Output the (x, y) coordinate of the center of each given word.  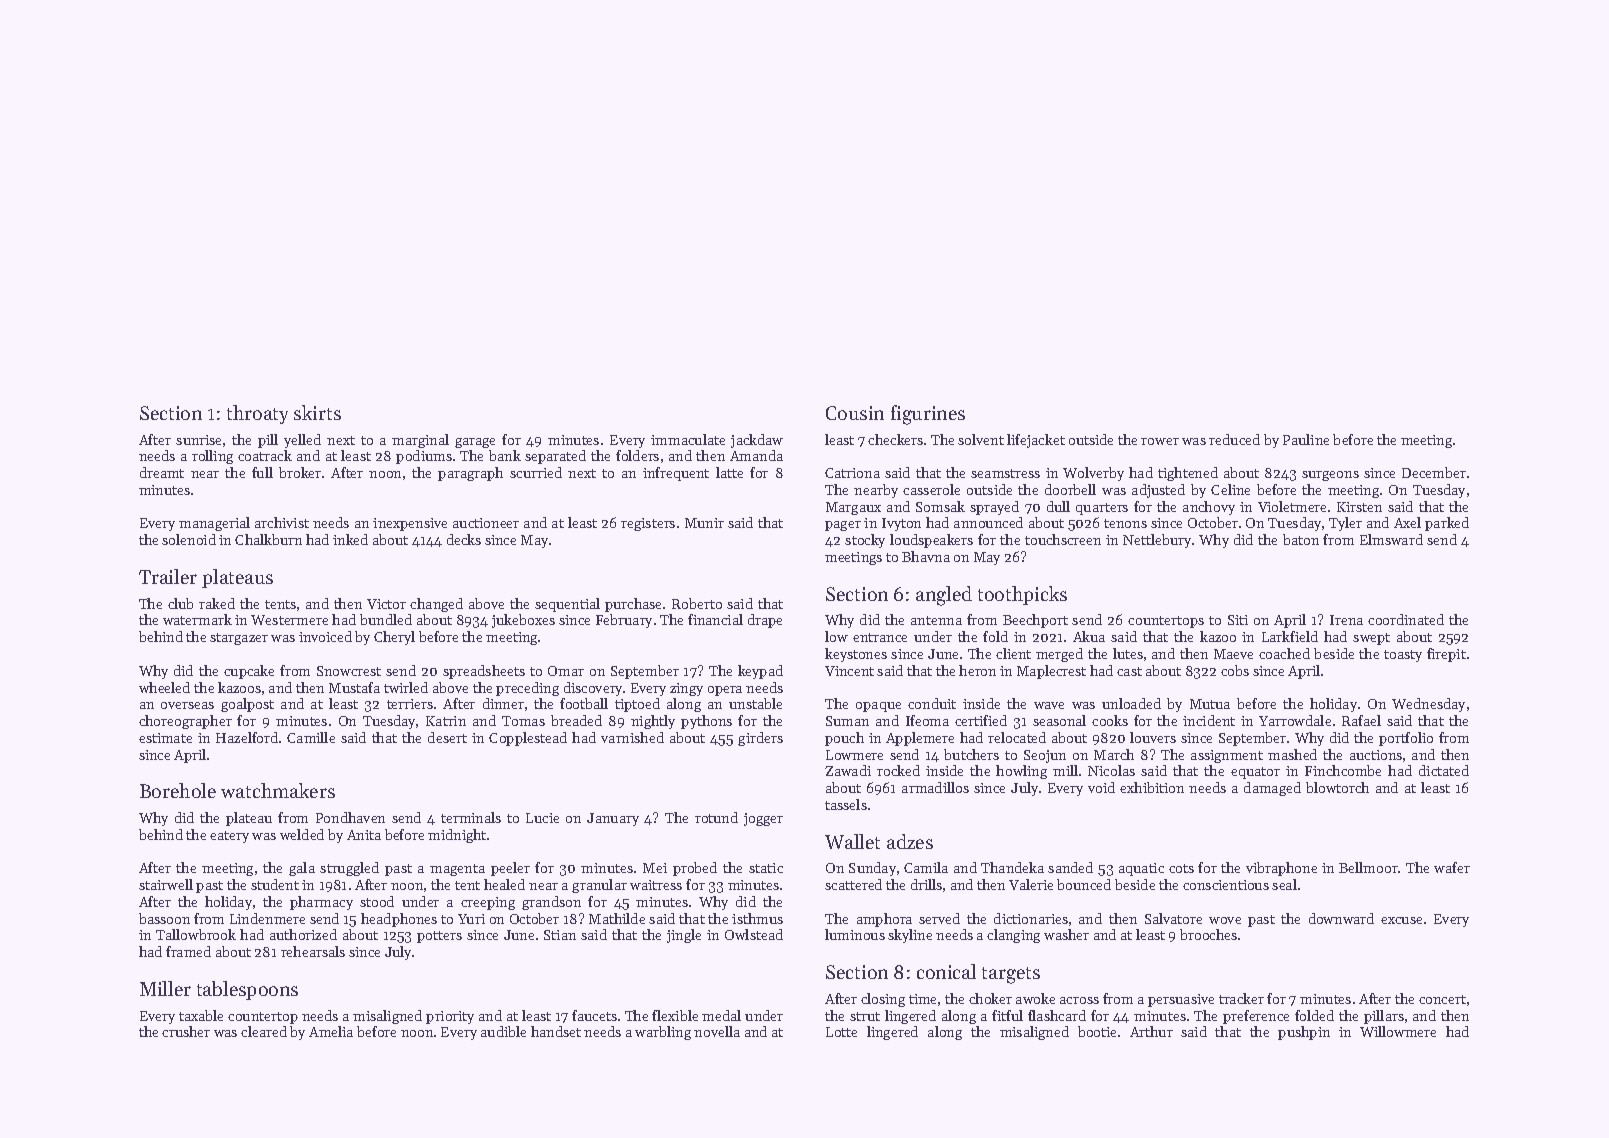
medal (721, 1015)
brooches (1208, 934)
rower (1160, 441)
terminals (471, 817)
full (262, 472)
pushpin (1304, 1033)
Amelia (331, 1031)
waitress (656, 885)
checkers (895, 439)
